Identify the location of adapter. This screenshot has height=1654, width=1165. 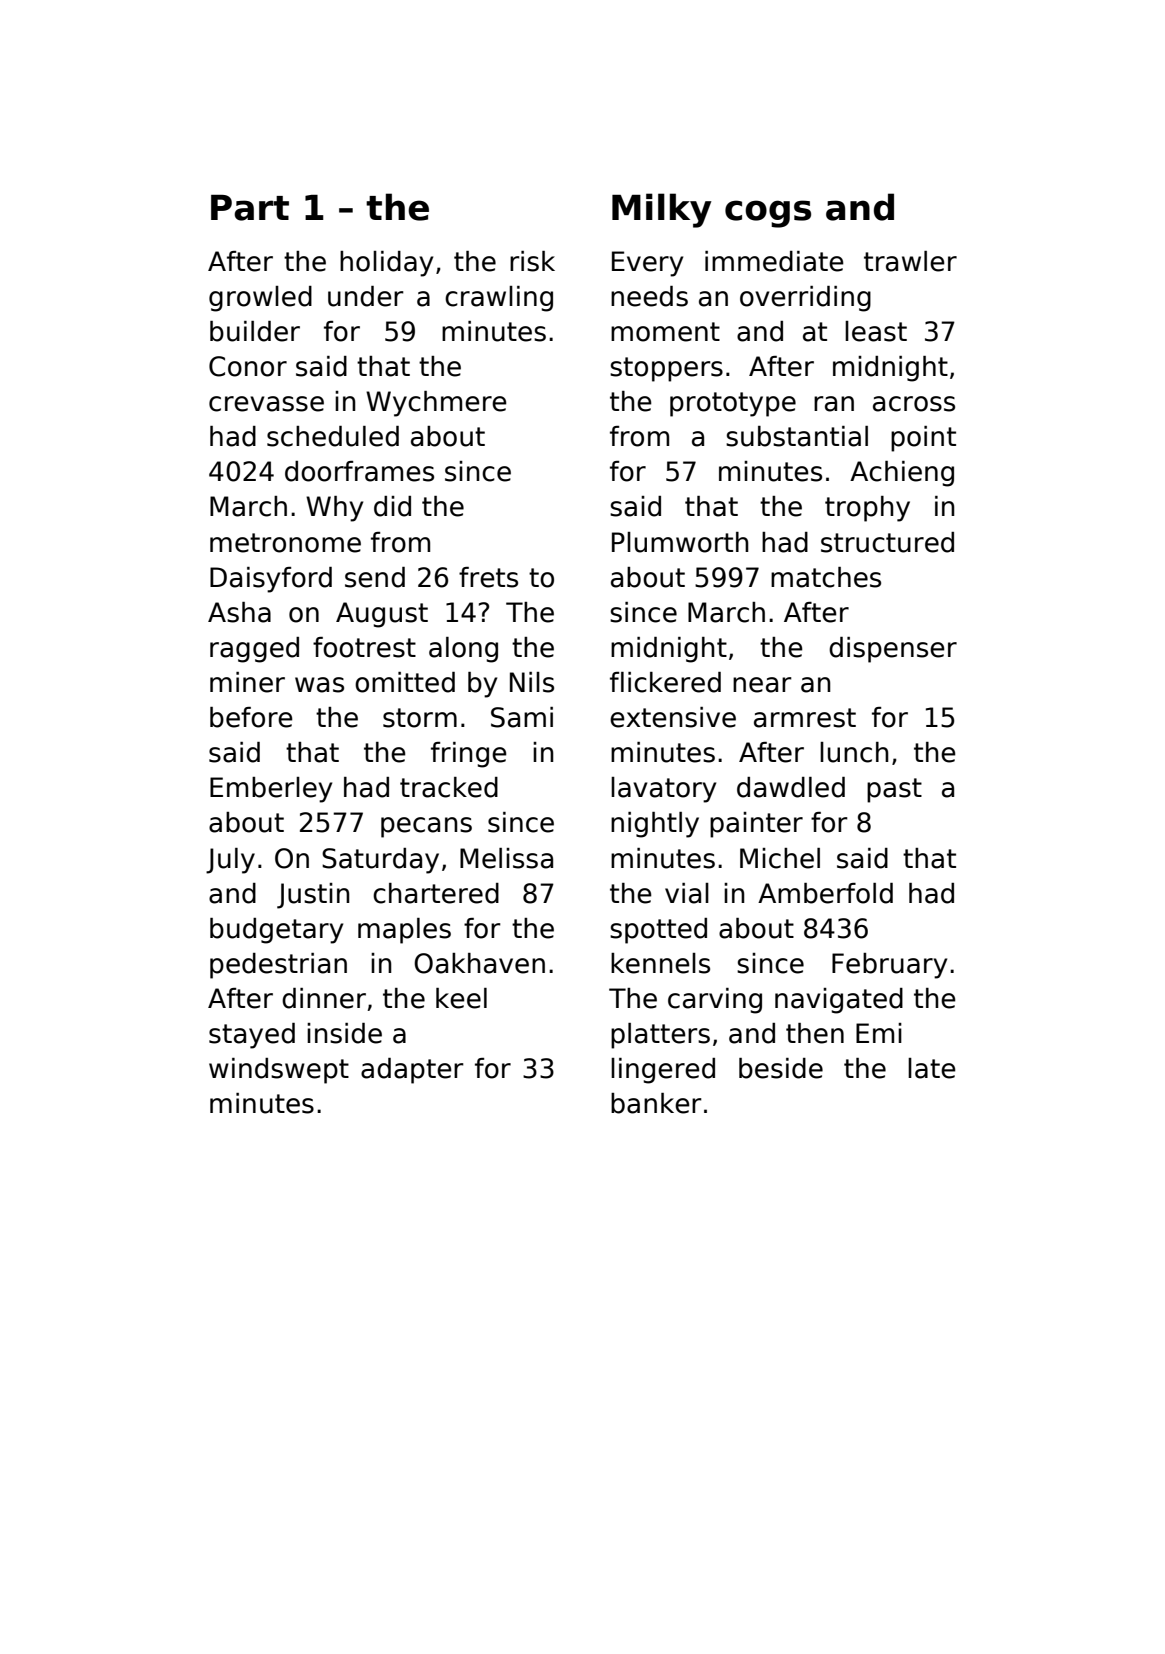
(412, 1071).
